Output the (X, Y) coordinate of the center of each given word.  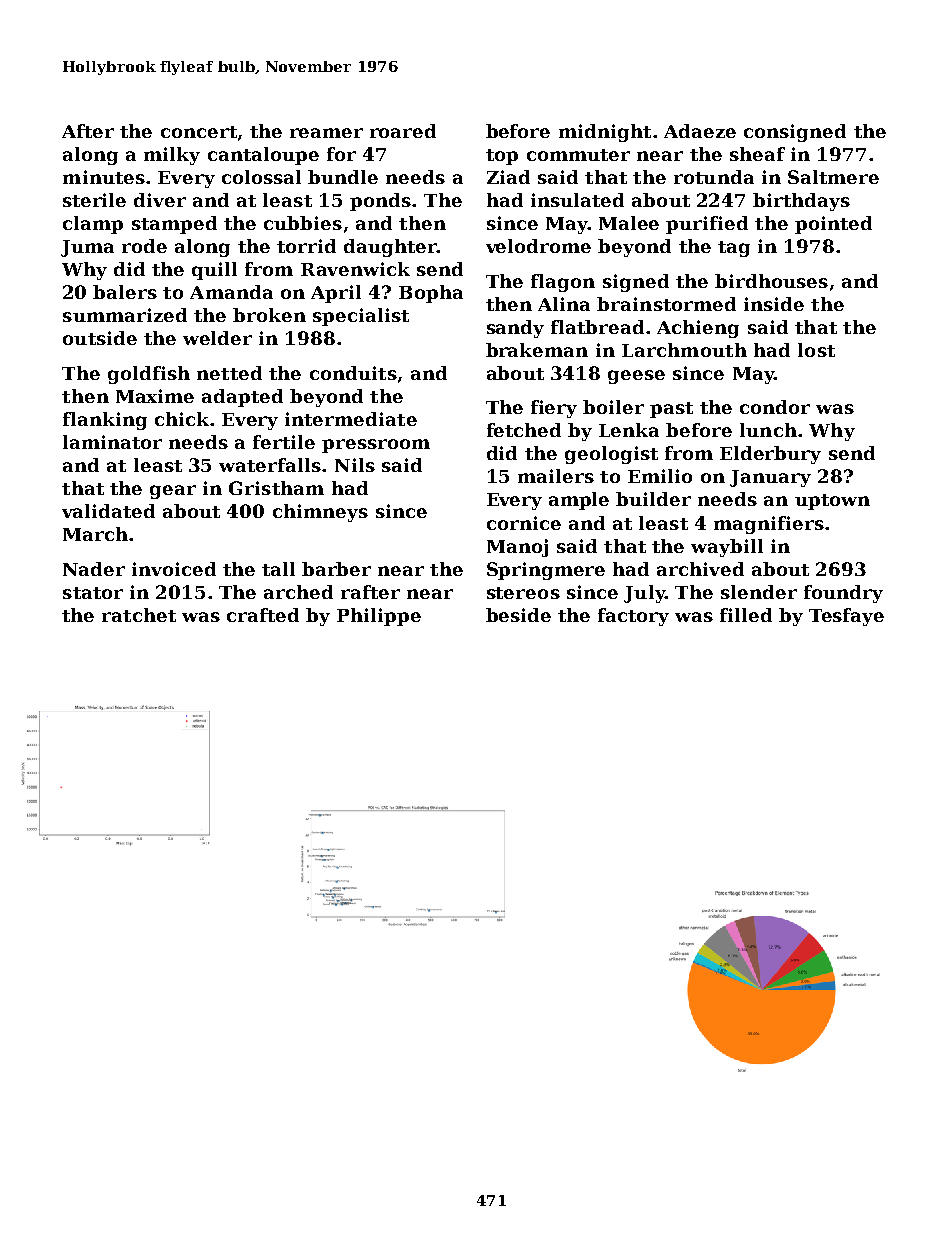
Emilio (660, 476)
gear (173, 492)
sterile (94, 200)
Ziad (508, 177)
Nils (355, 465)
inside (774, 304)
